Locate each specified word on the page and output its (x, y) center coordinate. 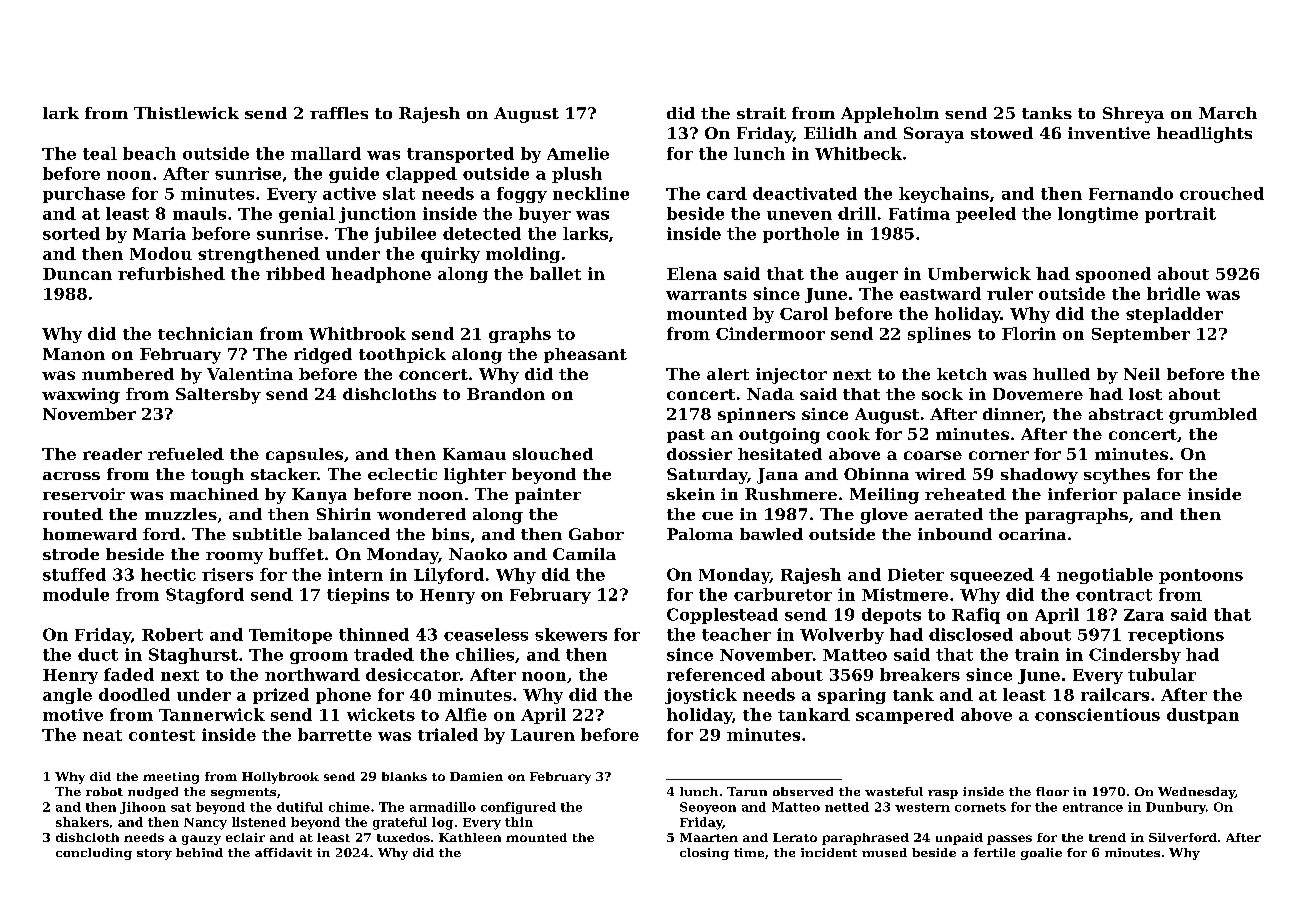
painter (548, 496)
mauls (199, 213)
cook (848, 434)
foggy (522, 195)
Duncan (77, 274)
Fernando (1131, 193)
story (154, 854)
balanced (349, 534)
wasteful (894, 791)
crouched (1222, 193)
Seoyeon (708, 808)
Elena (692, 273)
